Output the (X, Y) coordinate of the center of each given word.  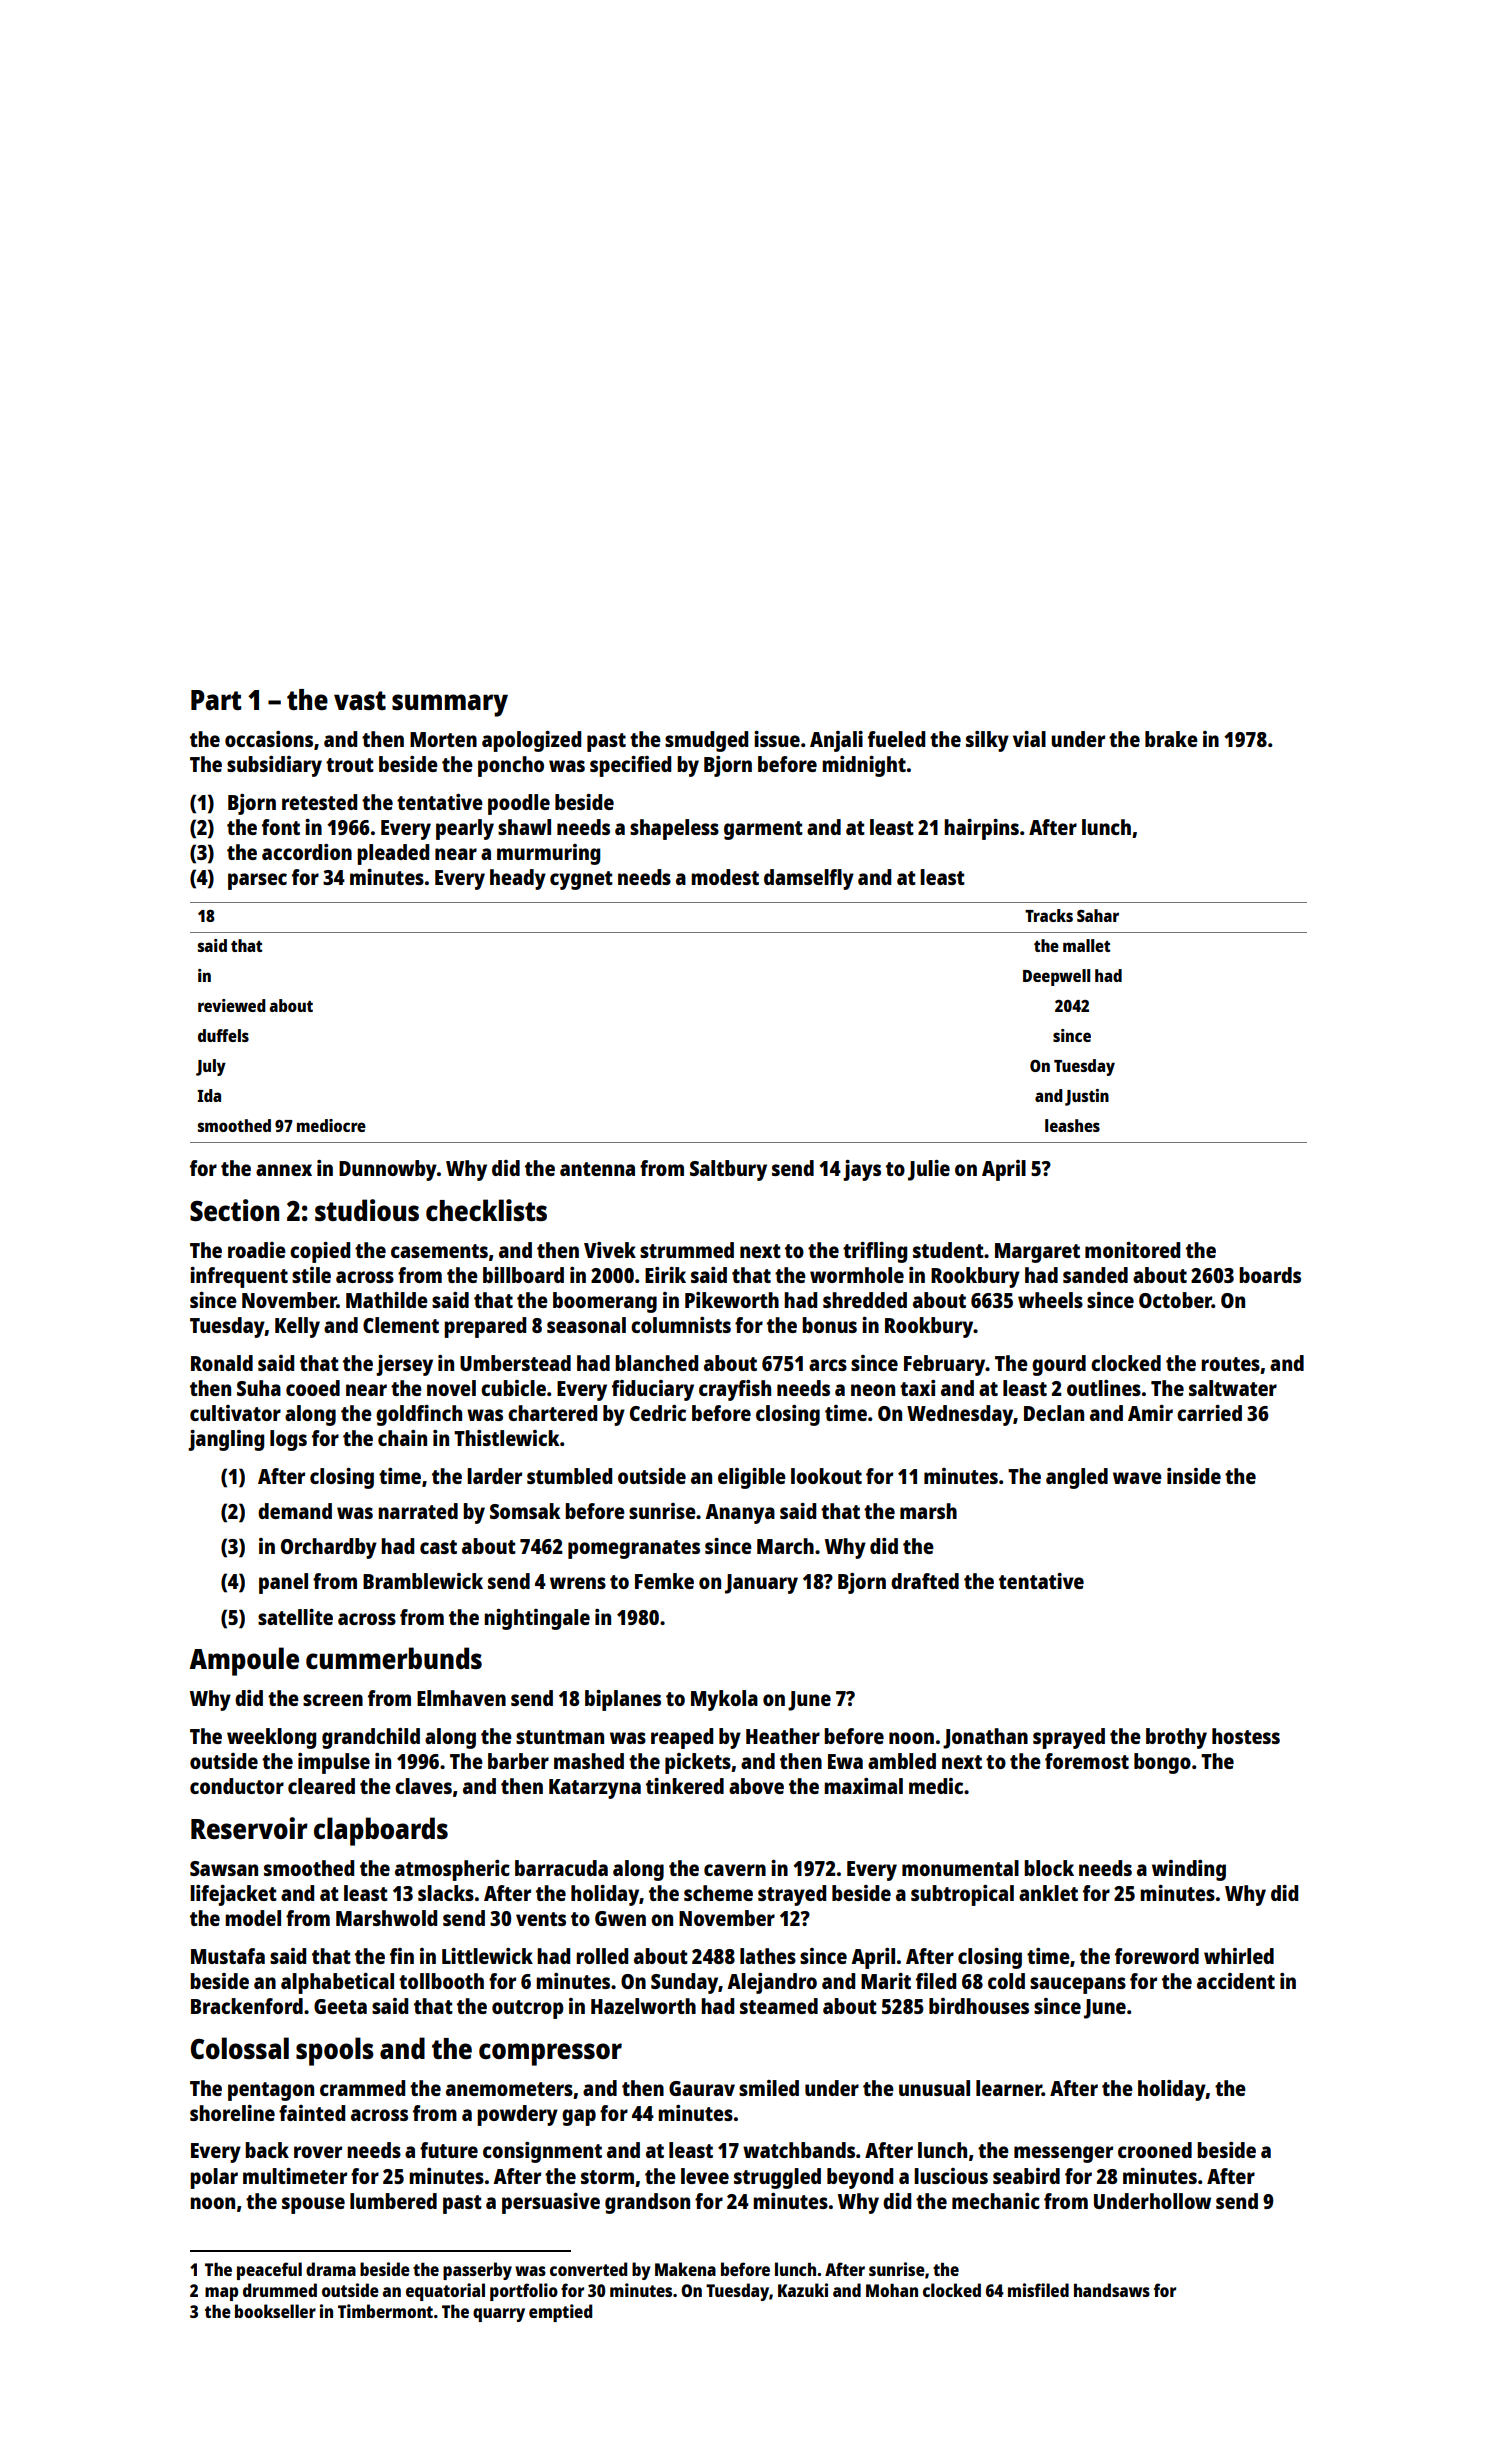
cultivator (235, 1413)
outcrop (528, 2009)
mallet (1086, 945)
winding (1189, 1870)
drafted (925, 1581)
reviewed (232, 1005)
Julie (929, 1170)
